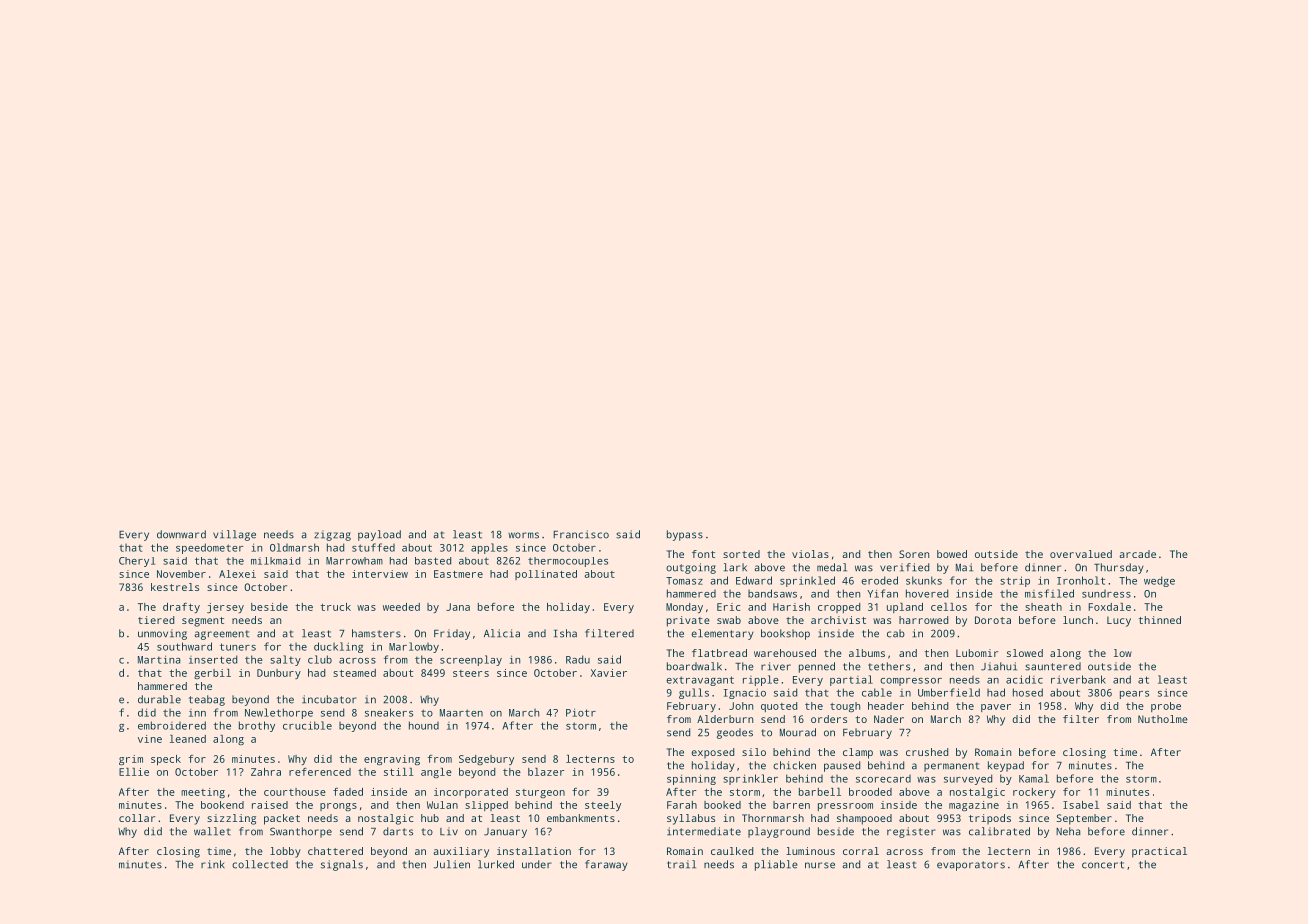 The width and height of the screenshot is (1308, 924). Describe the element at coordinates (1137, 554) in the screenshot. I see `arcade` at that location.
